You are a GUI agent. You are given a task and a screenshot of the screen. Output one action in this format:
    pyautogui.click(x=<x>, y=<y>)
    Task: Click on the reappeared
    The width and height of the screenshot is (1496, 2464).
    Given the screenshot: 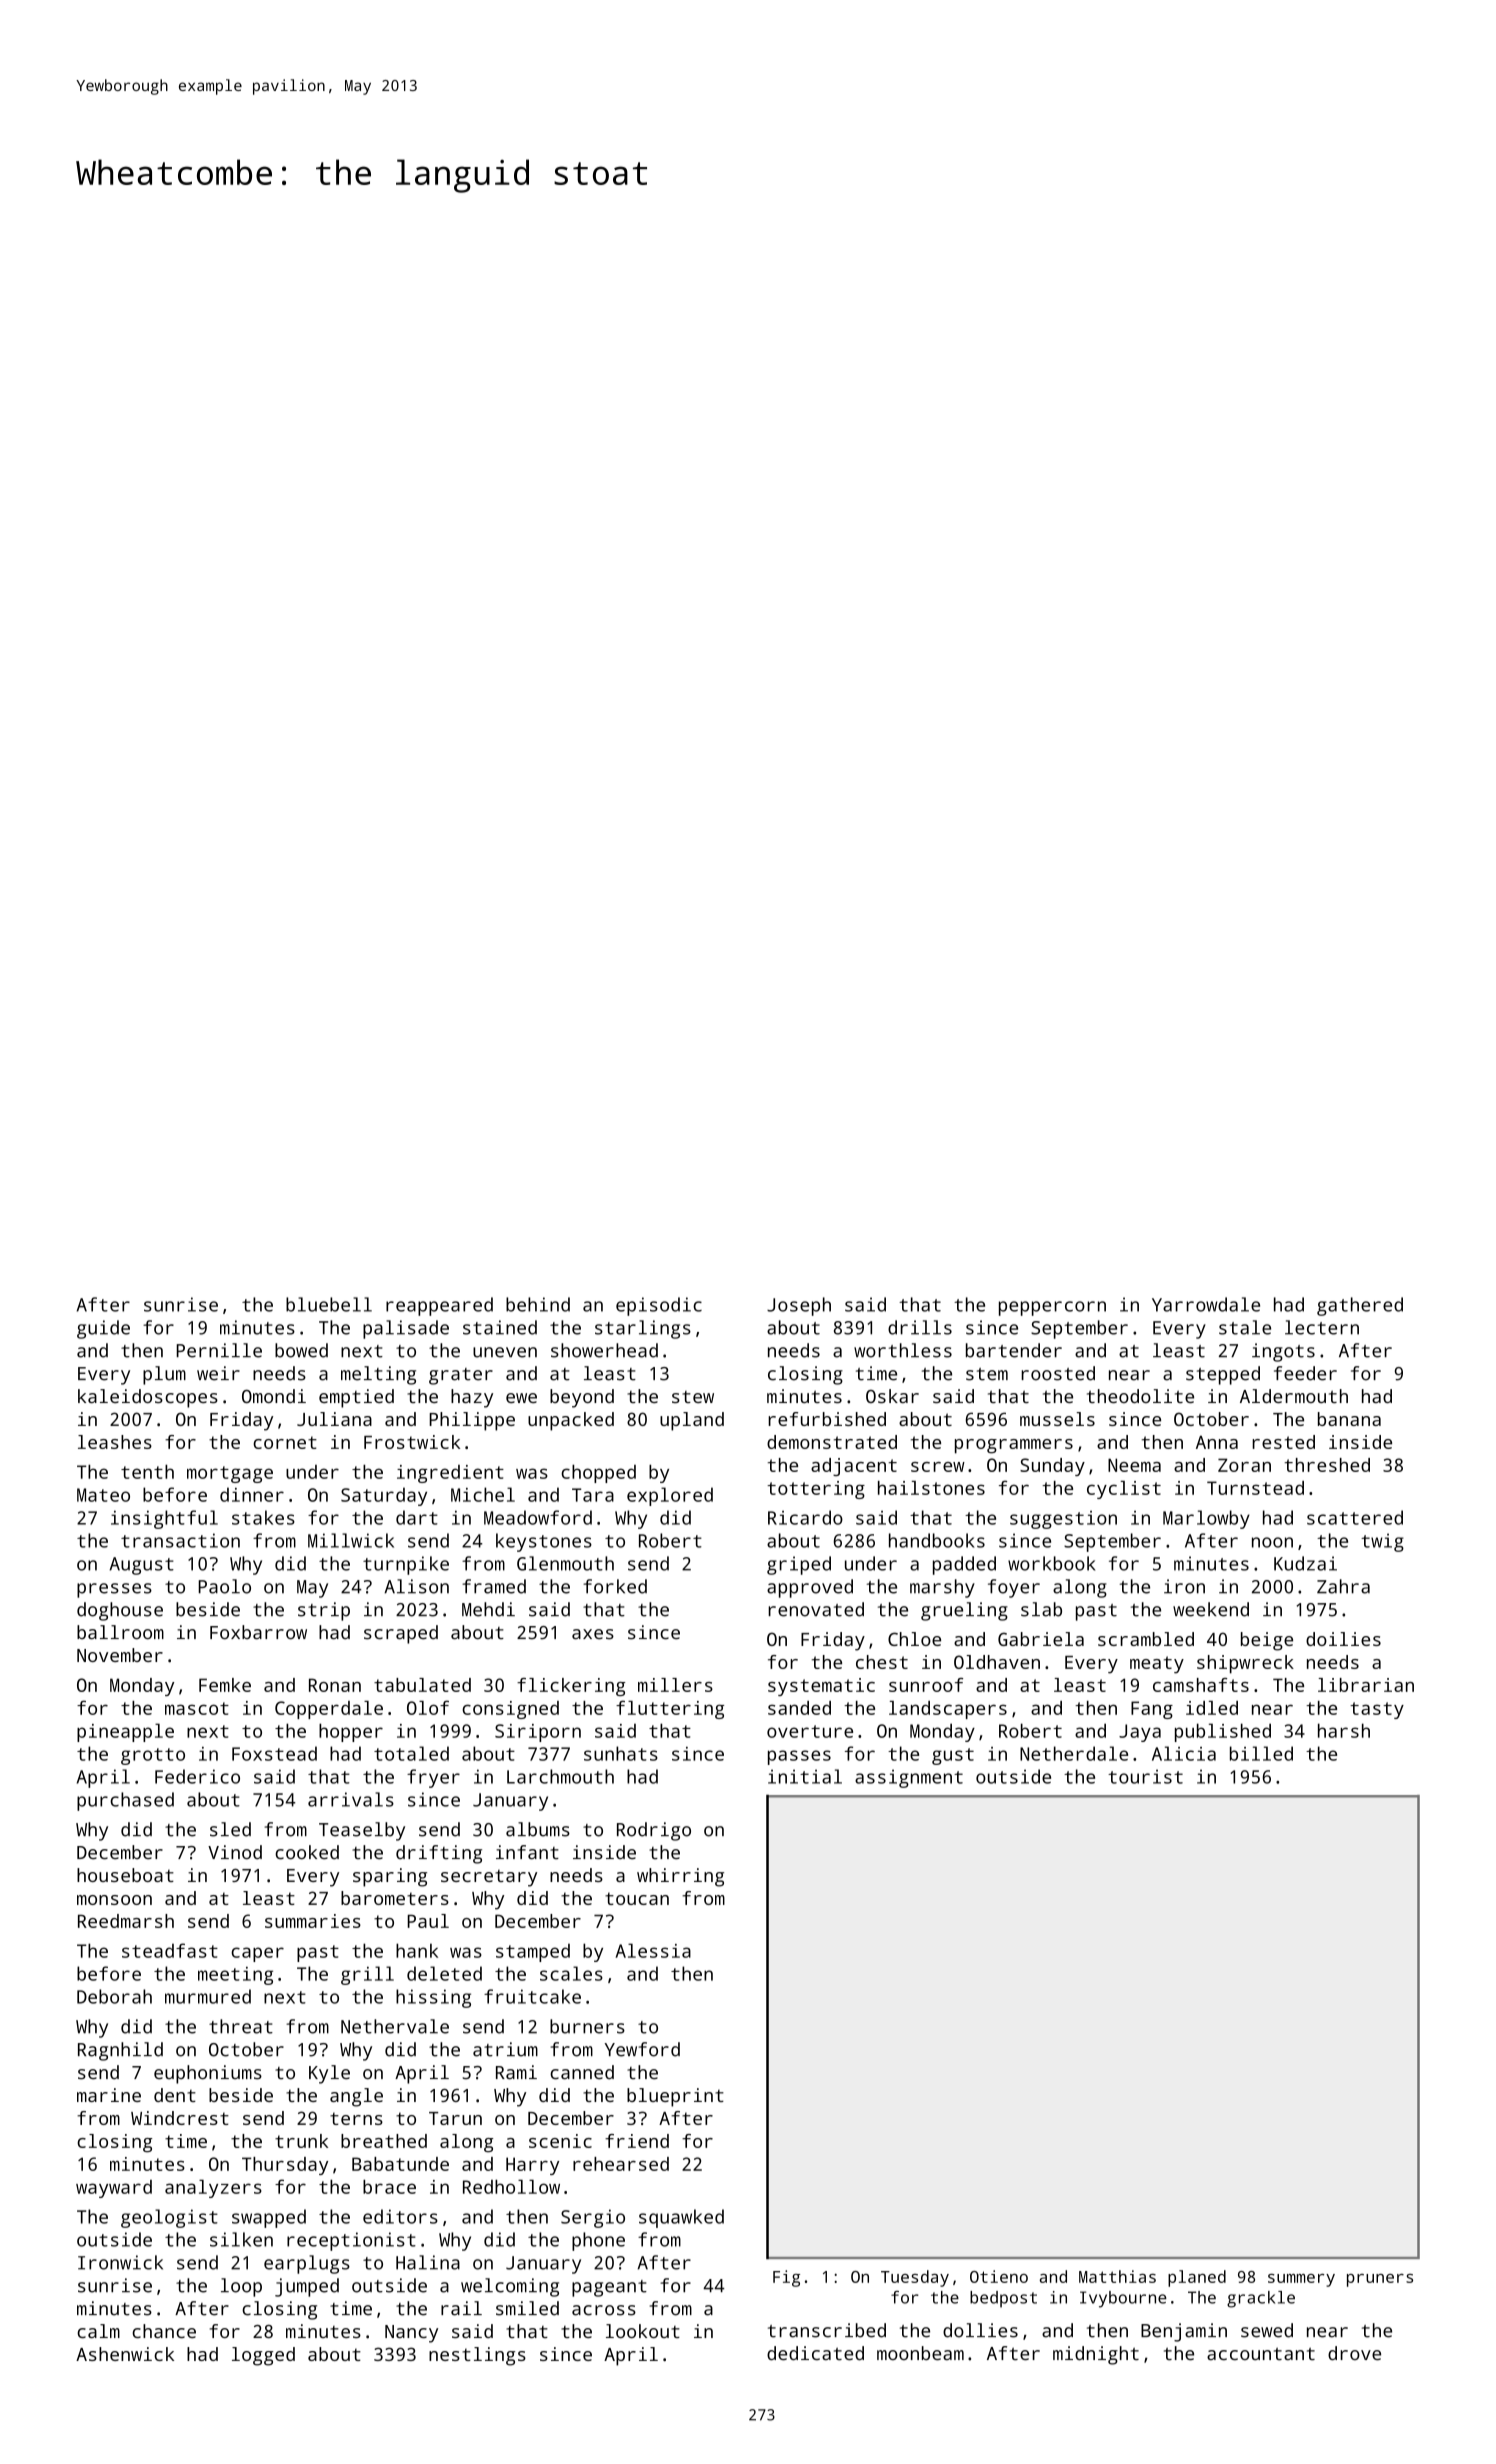 What is the action you would take?
    pyautogui.click(x=439, y=1306)
